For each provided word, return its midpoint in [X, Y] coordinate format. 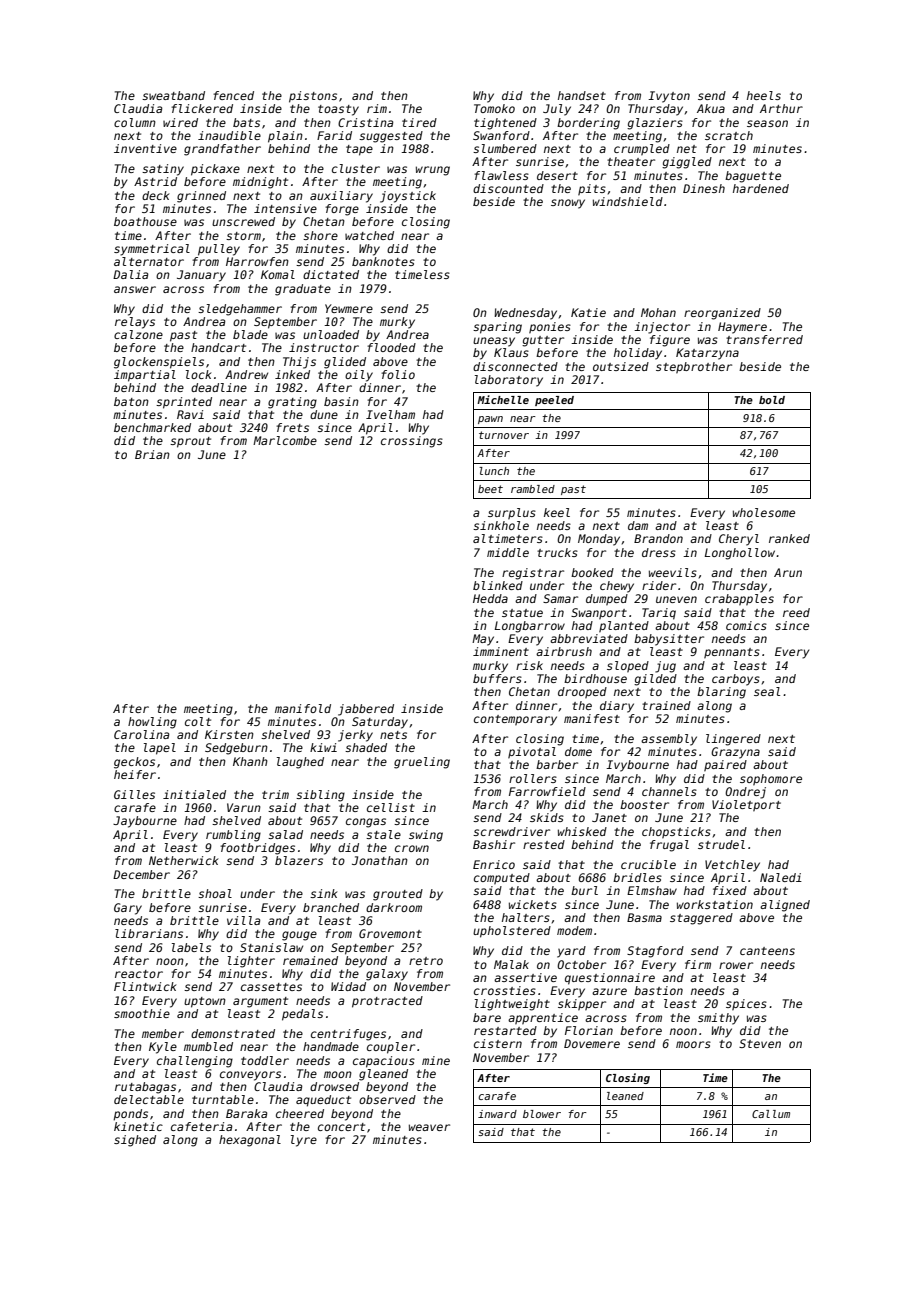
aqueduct [323, 1101]
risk [529, 665]
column [135, 122]
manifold [303, 708]
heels [764, 95]
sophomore [771, 780]
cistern [498, 1043]
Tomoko [494, 108]
